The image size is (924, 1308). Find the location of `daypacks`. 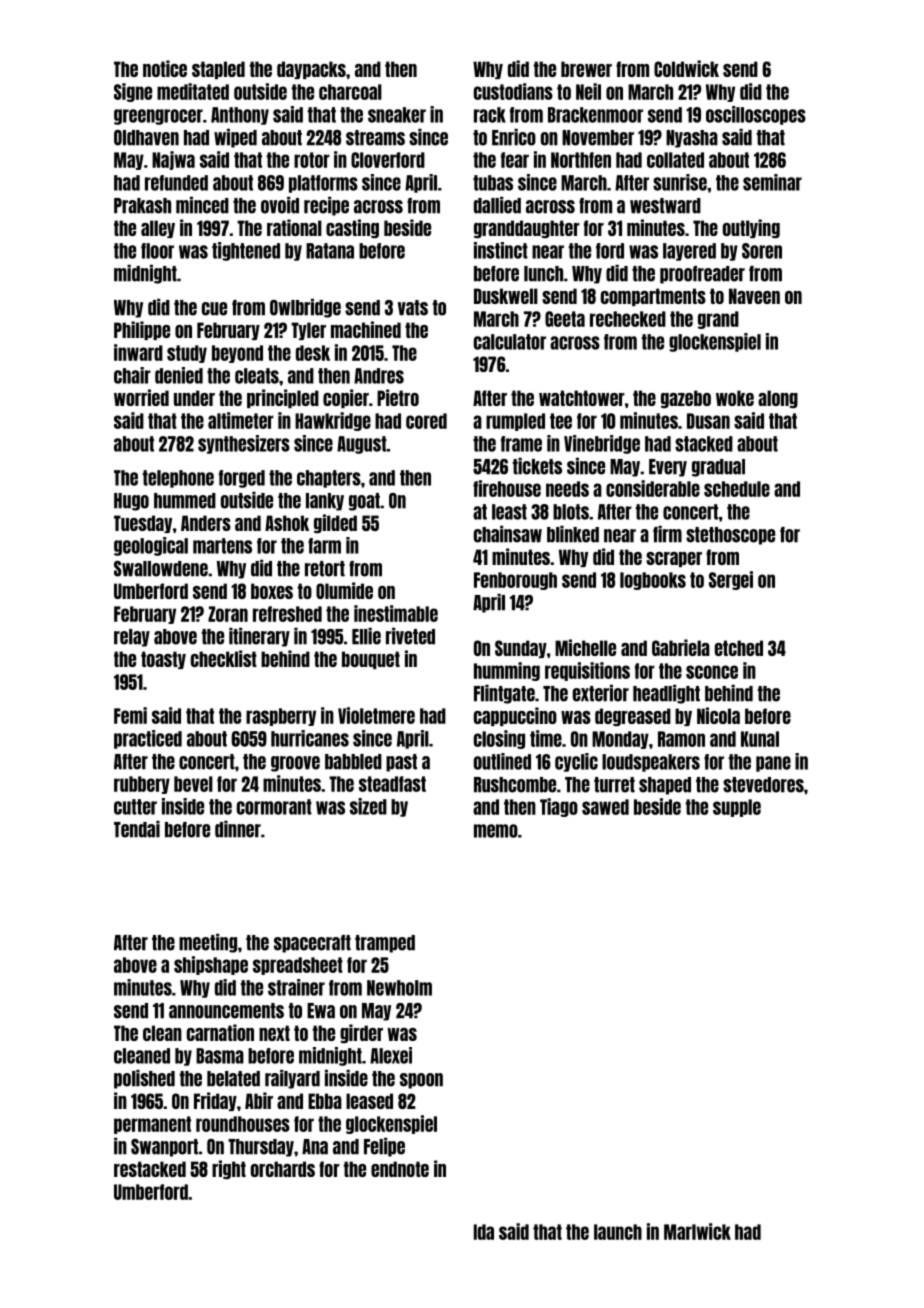

daypacks is located at coordinates (311, 70).
